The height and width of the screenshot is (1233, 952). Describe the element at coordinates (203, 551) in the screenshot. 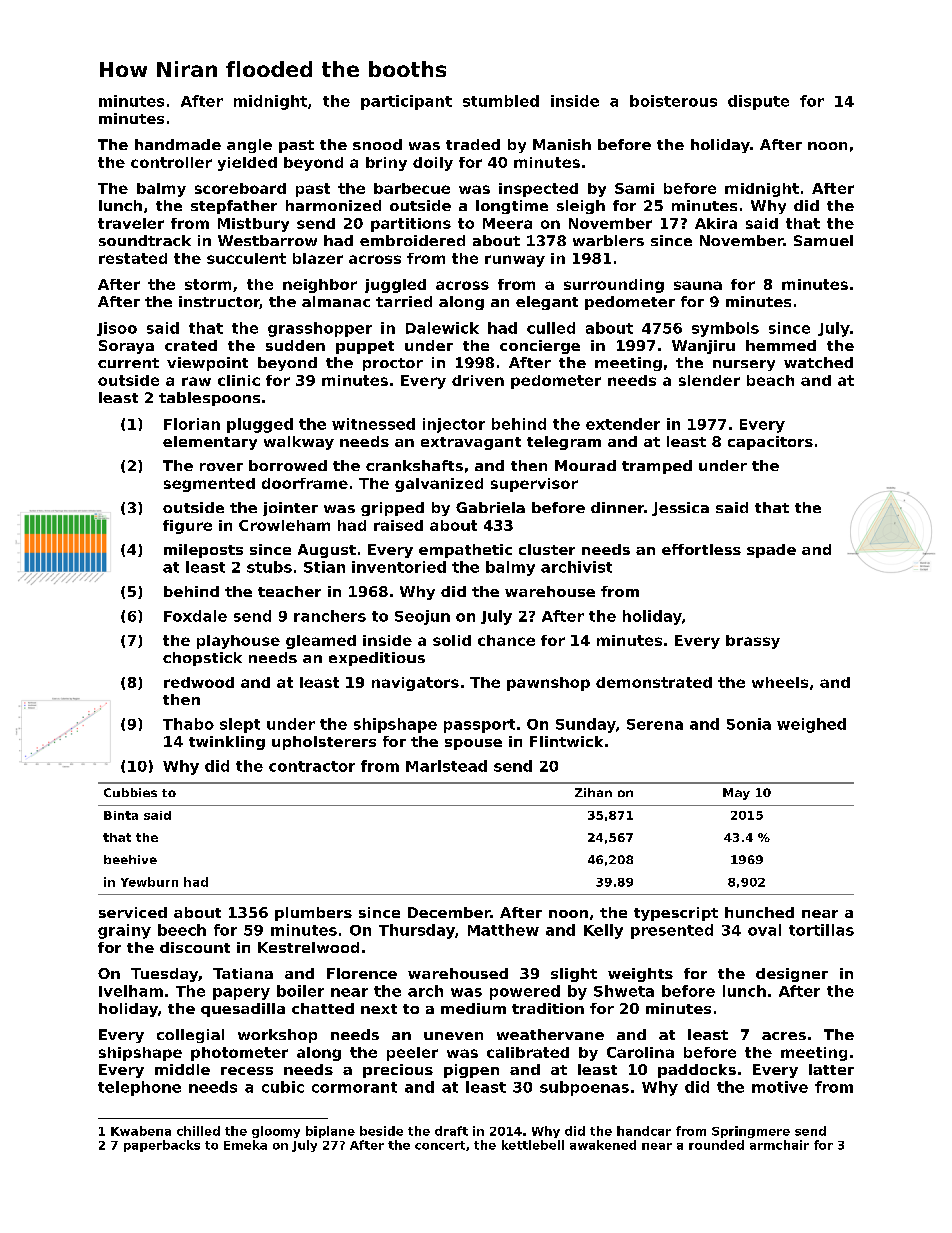

I see `mileposts` at that location.
